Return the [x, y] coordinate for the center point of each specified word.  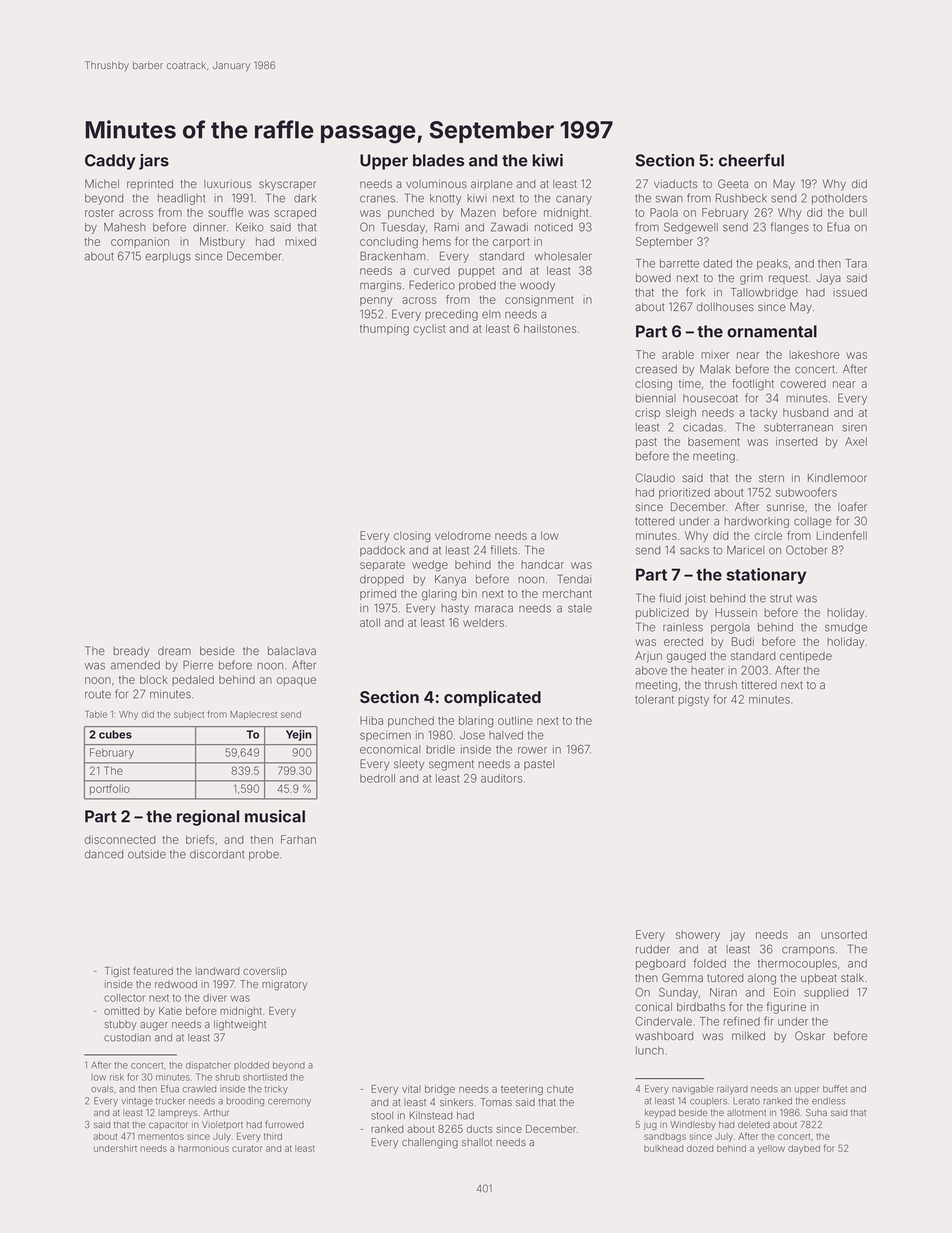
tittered [759, 684]
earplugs [168, 257]
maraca [494, 609]
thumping [384, 330]
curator [247, 1149]
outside [147, 854]
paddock [382, 551]
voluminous [436, 183]
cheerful [751, 160]
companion [140, 242]
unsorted [844, 934]
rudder [653, 949]
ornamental [772, 331]
